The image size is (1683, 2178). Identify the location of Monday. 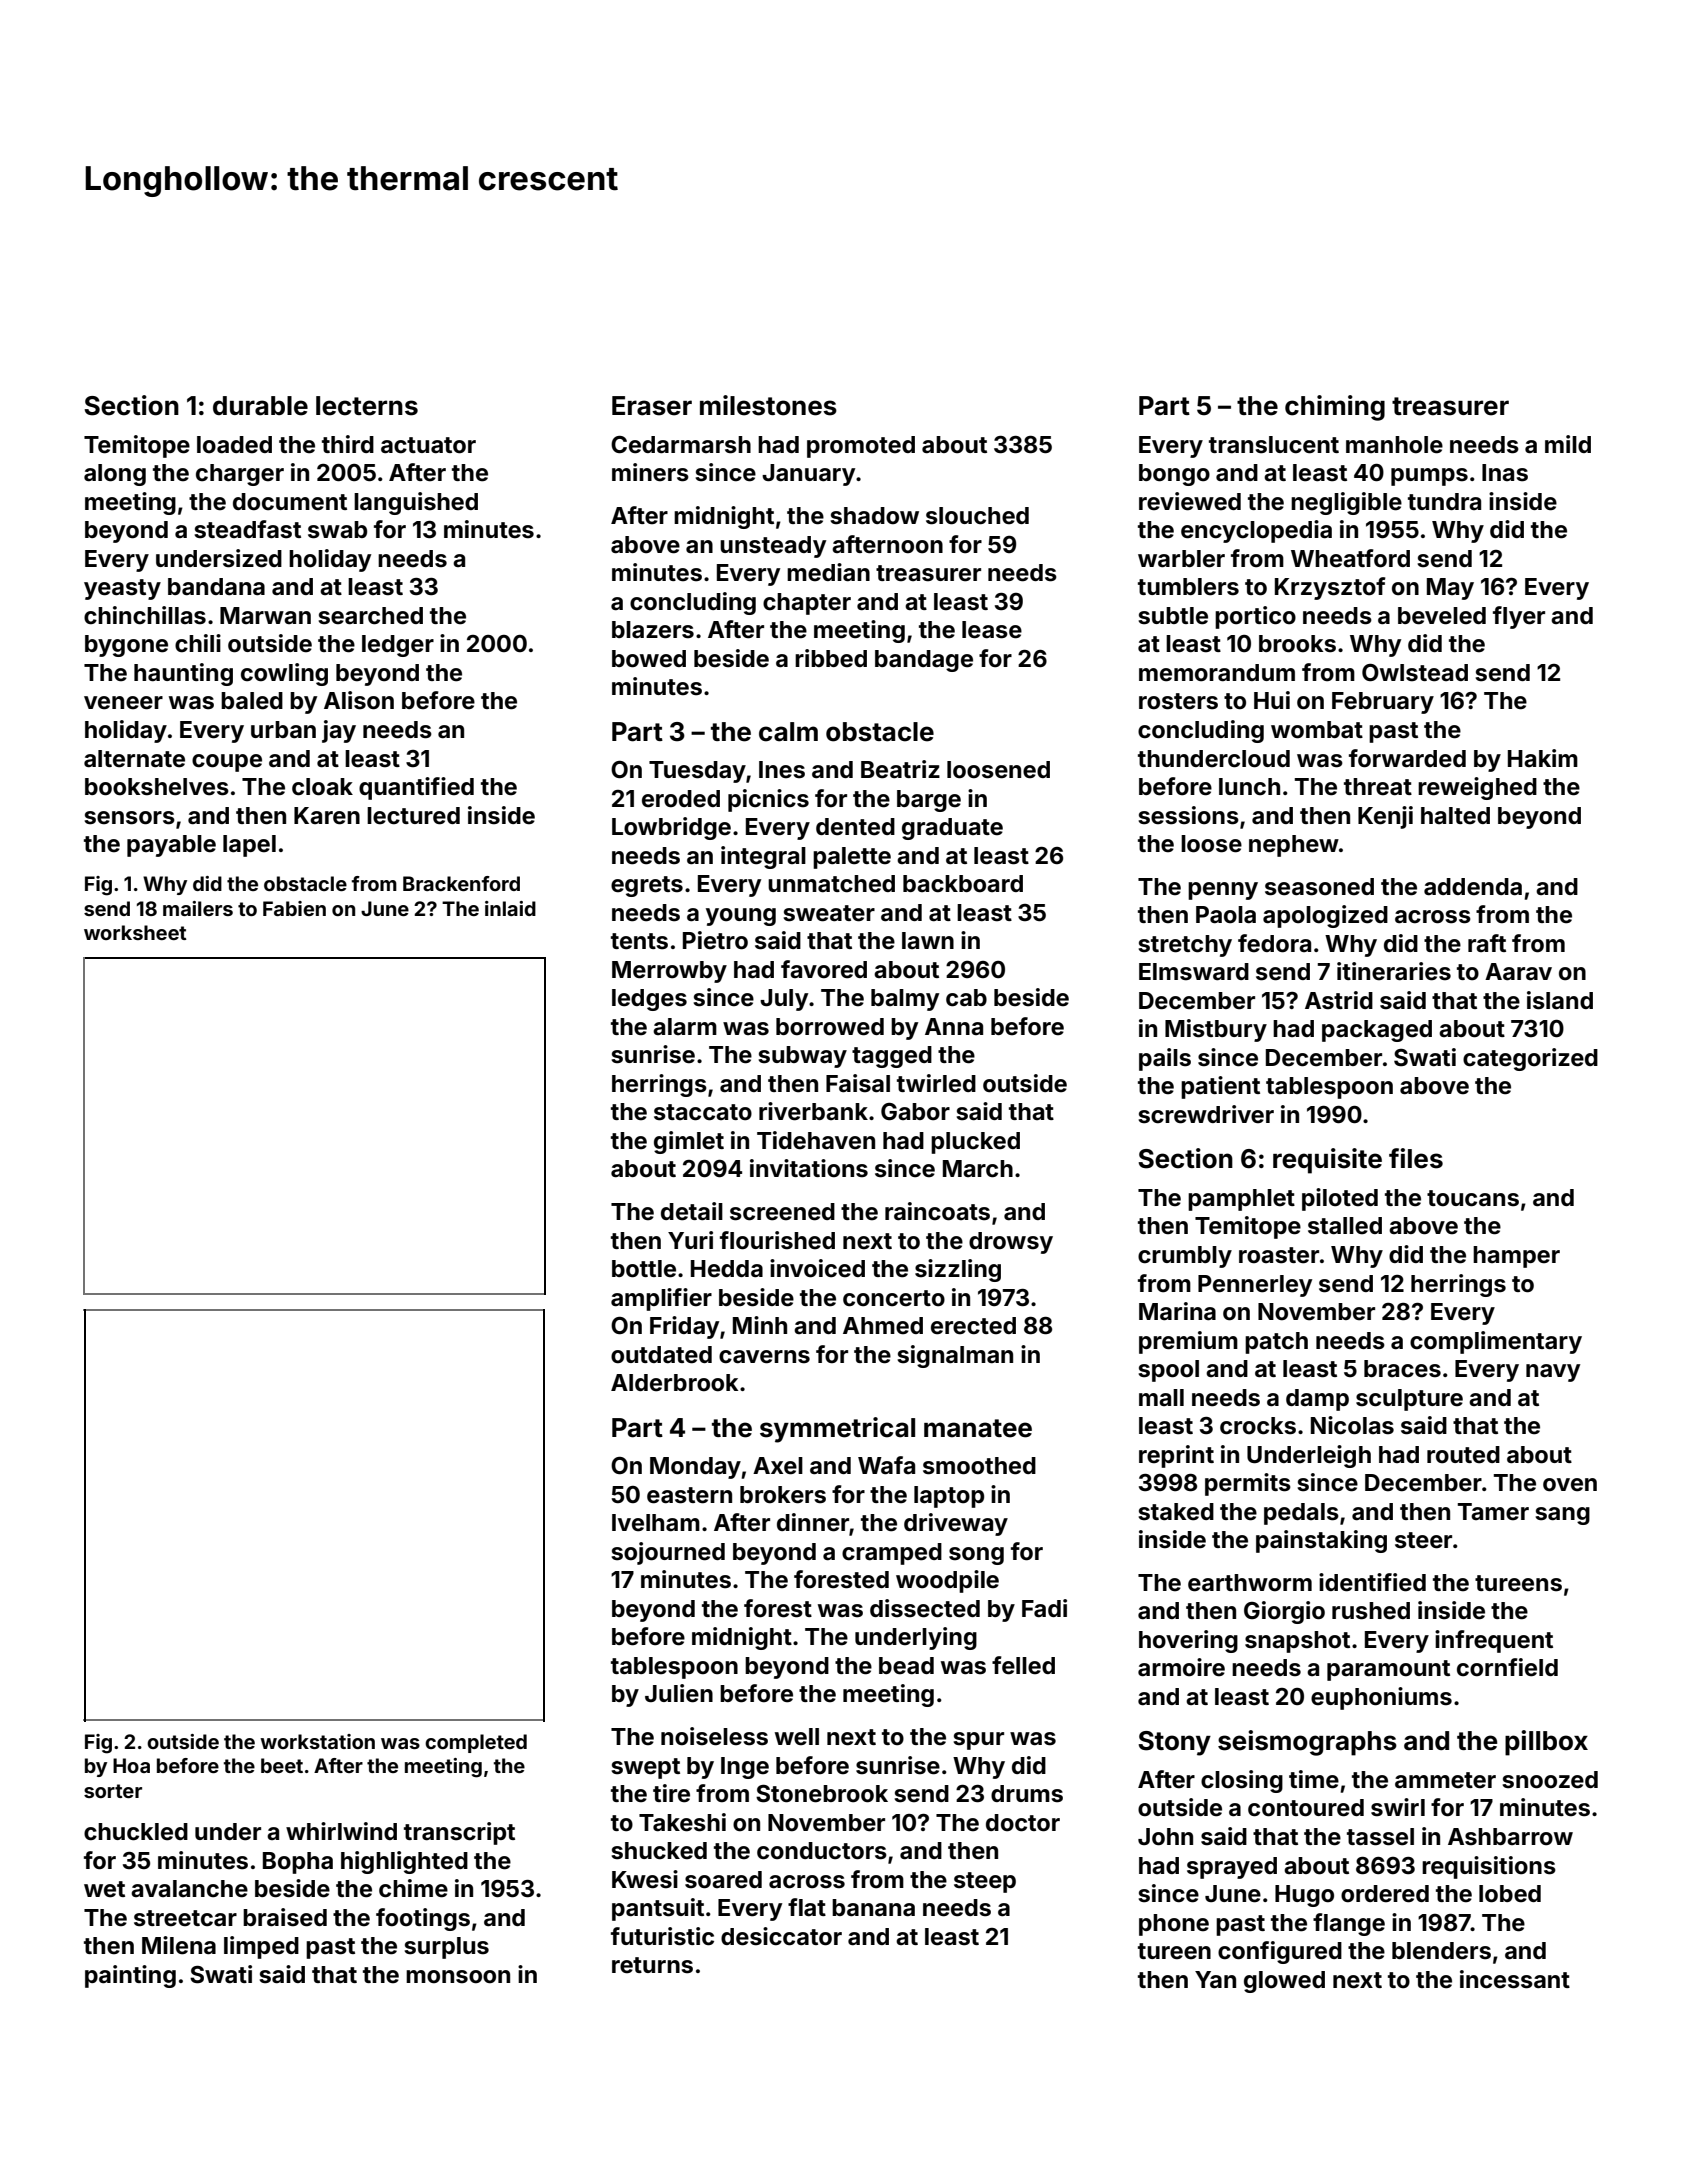
(695, 1468).
